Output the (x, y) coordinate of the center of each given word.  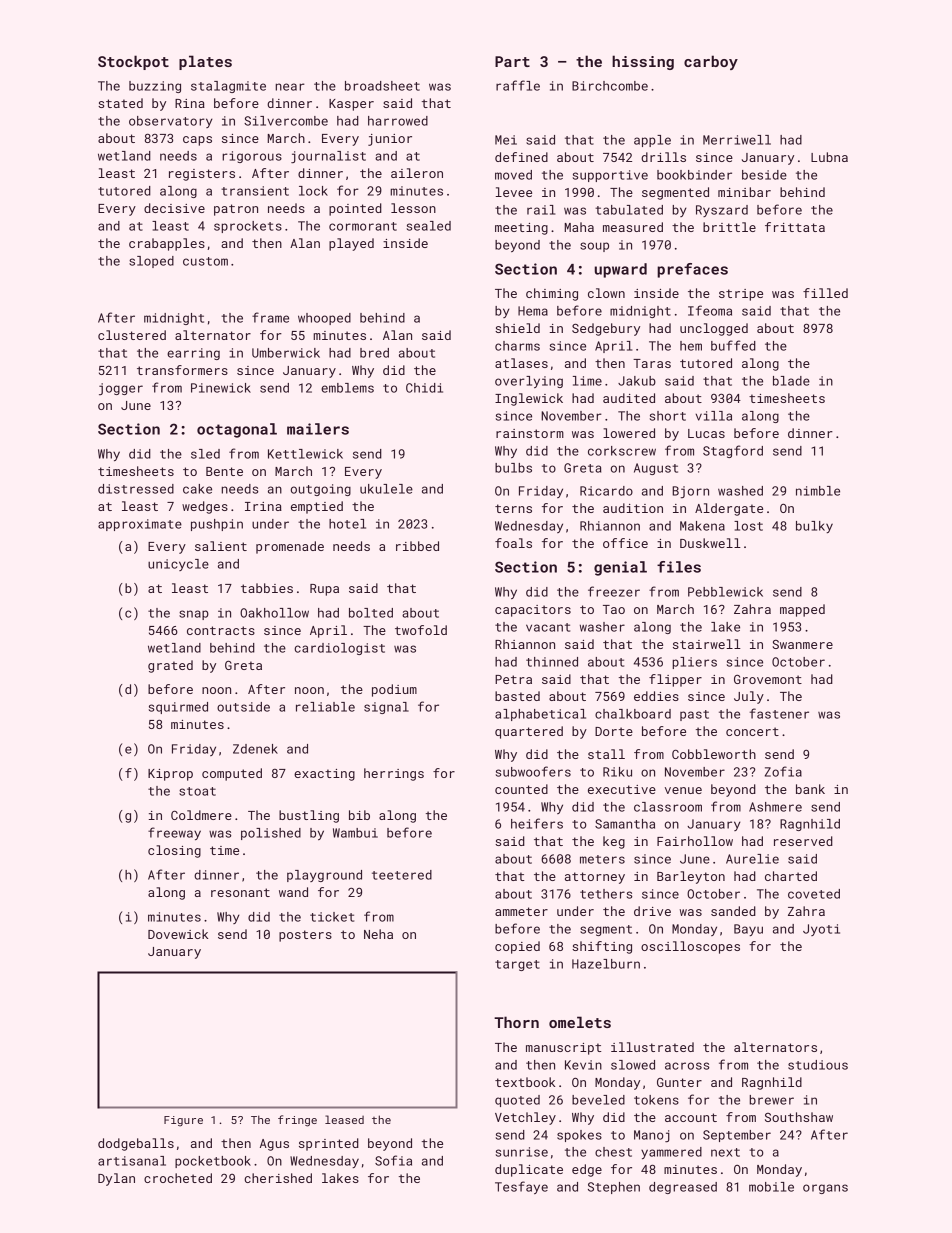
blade (791, 381)
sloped (151, 262)
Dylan (116, 1179)
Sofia (393, 1160)
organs (825, 1189)
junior (390, 140)
